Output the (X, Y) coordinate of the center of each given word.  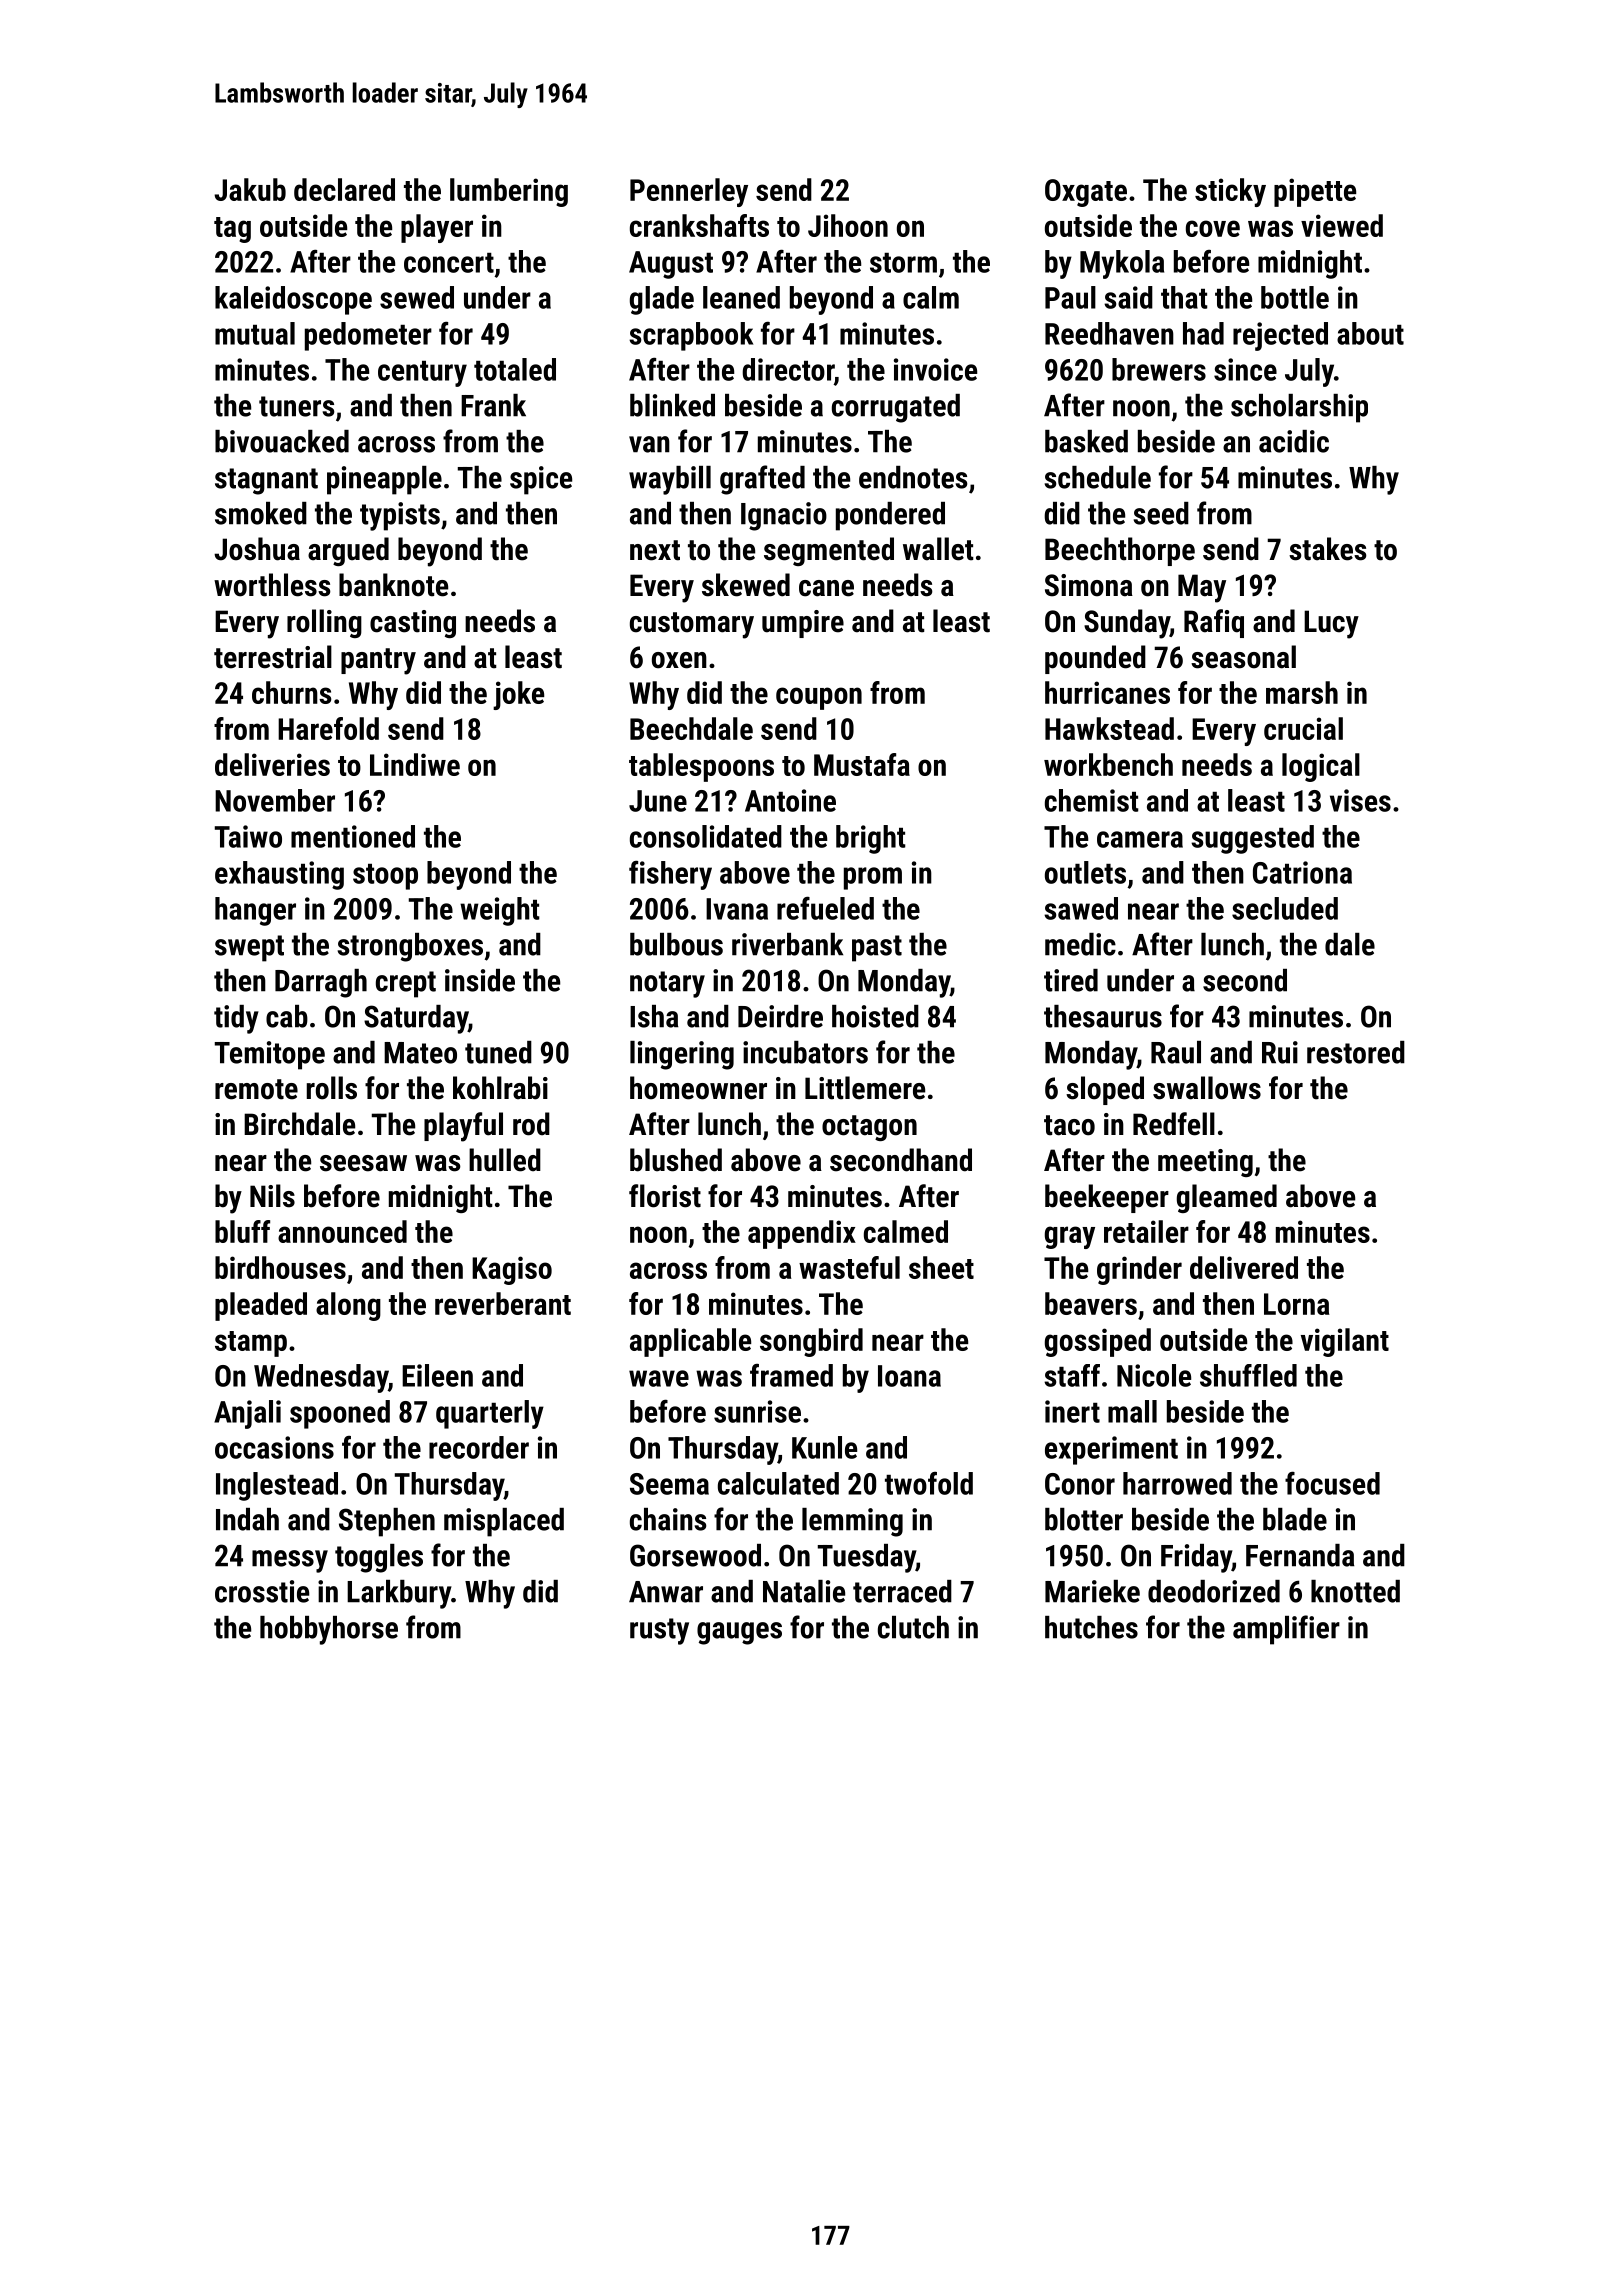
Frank (493, 405)
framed (791, 1375)
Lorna (1297, 1304)
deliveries (272, 764)
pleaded (261, 1306)
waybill (670, 480)
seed (1161, 513)
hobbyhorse (329, 1630)
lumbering (509, 192)
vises (1360, 800)
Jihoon (848, 225)
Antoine (790, 800)
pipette (1315, 192)
